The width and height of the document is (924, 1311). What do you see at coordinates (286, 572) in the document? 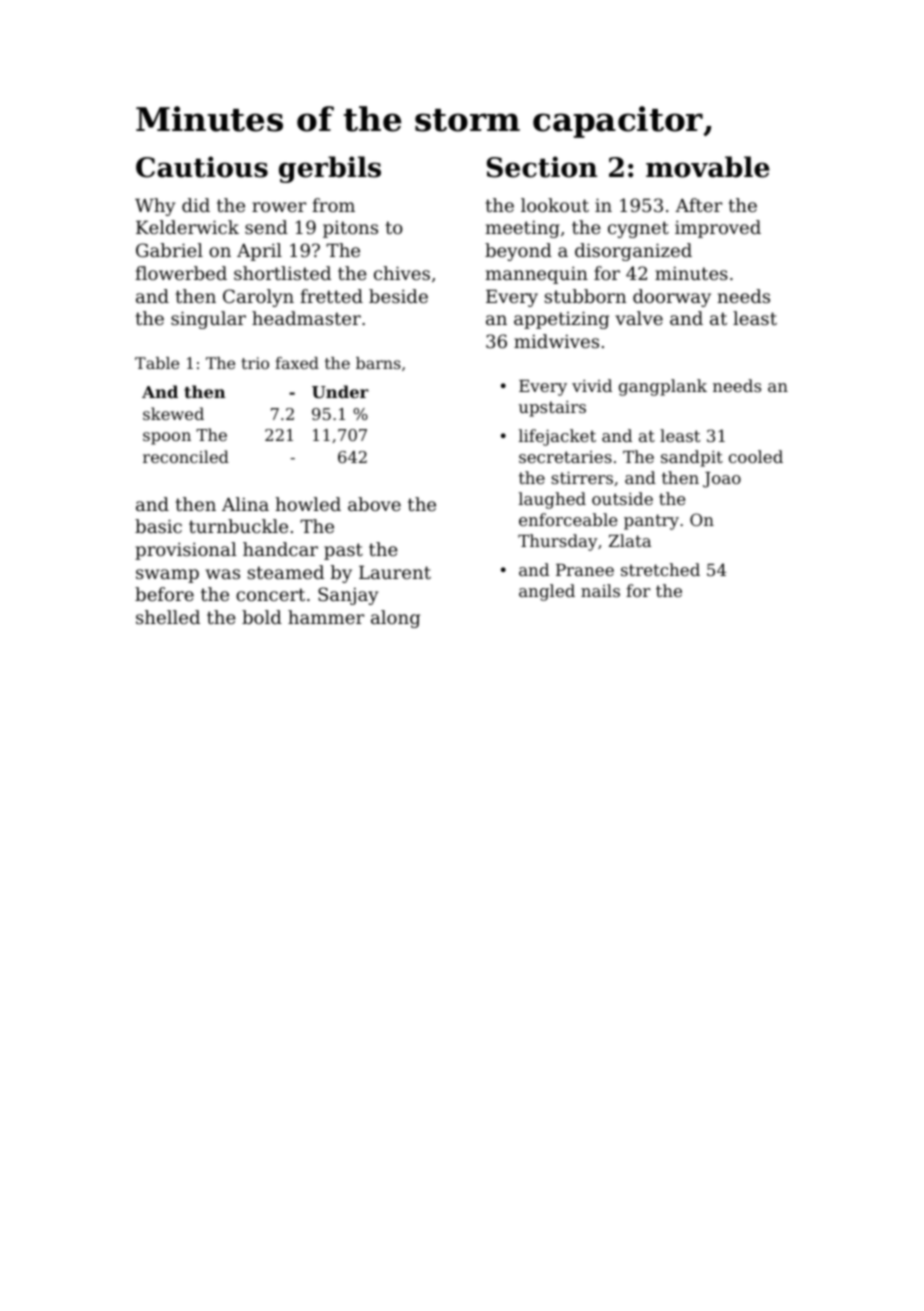
I see `steamed` at bounding box center [286, 572].
